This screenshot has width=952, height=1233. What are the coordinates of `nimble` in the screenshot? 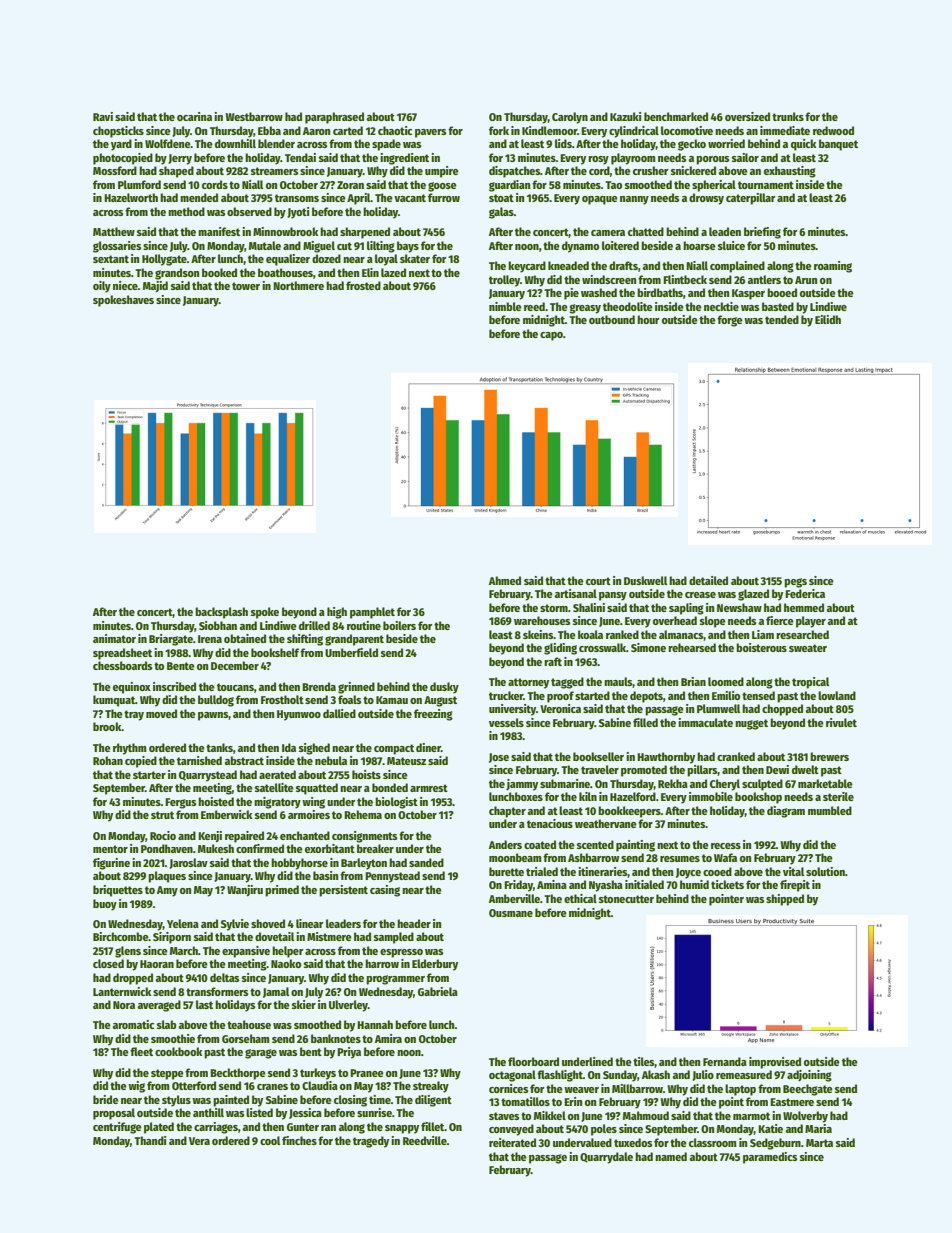 It's located at (505, 306).
